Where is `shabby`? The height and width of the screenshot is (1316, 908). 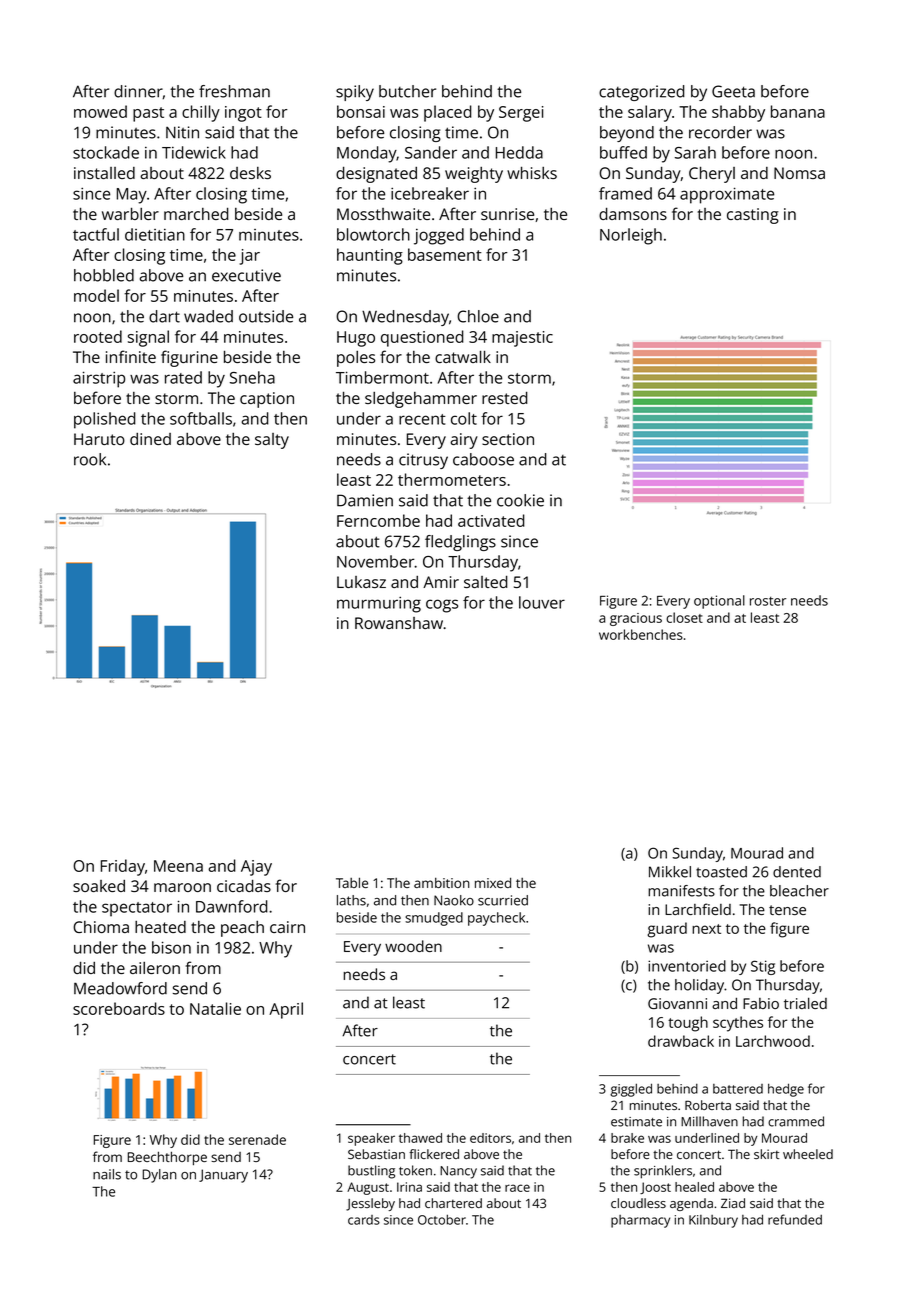
shabby is located at coordinates (738, 113).
